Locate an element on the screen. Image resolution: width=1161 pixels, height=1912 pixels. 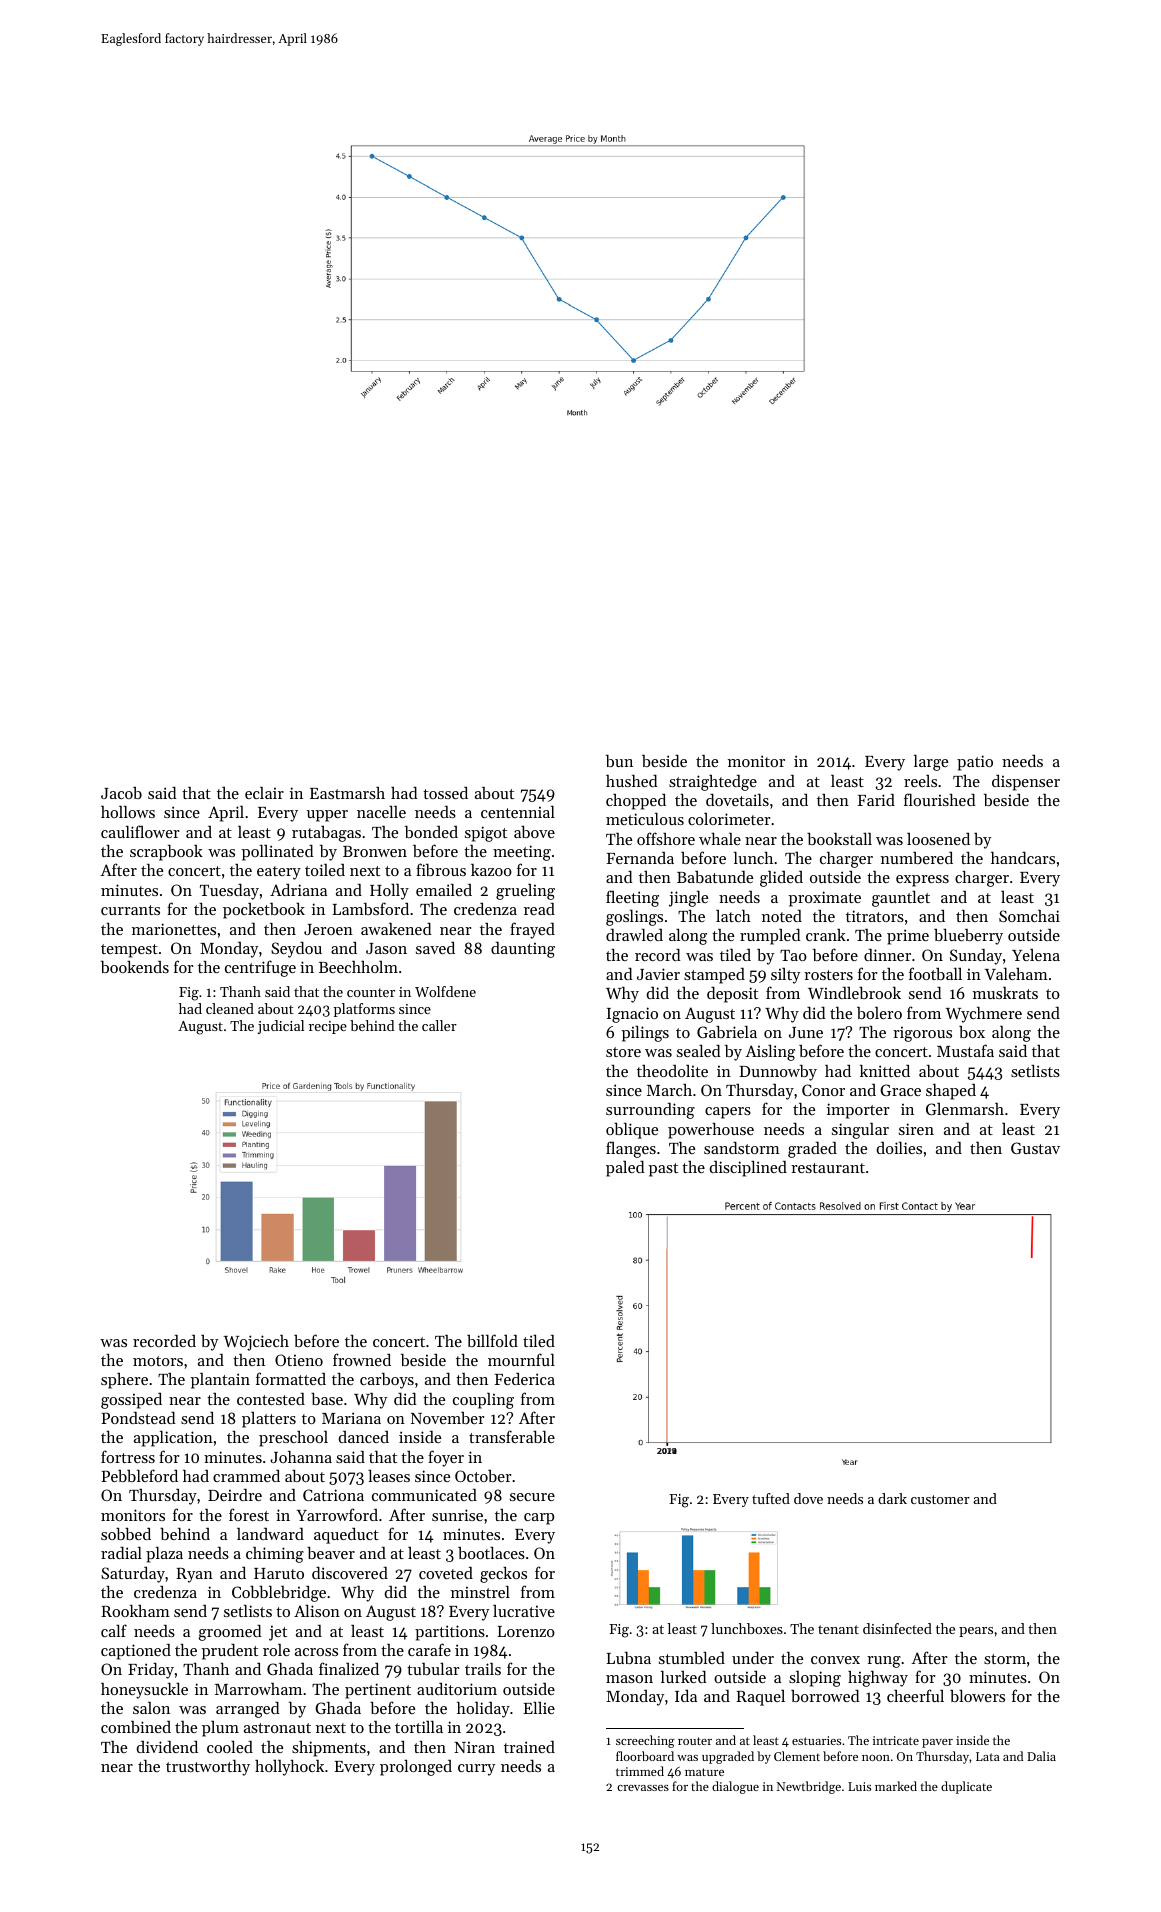
trustworthy is located at coordinates (208, 1768).
